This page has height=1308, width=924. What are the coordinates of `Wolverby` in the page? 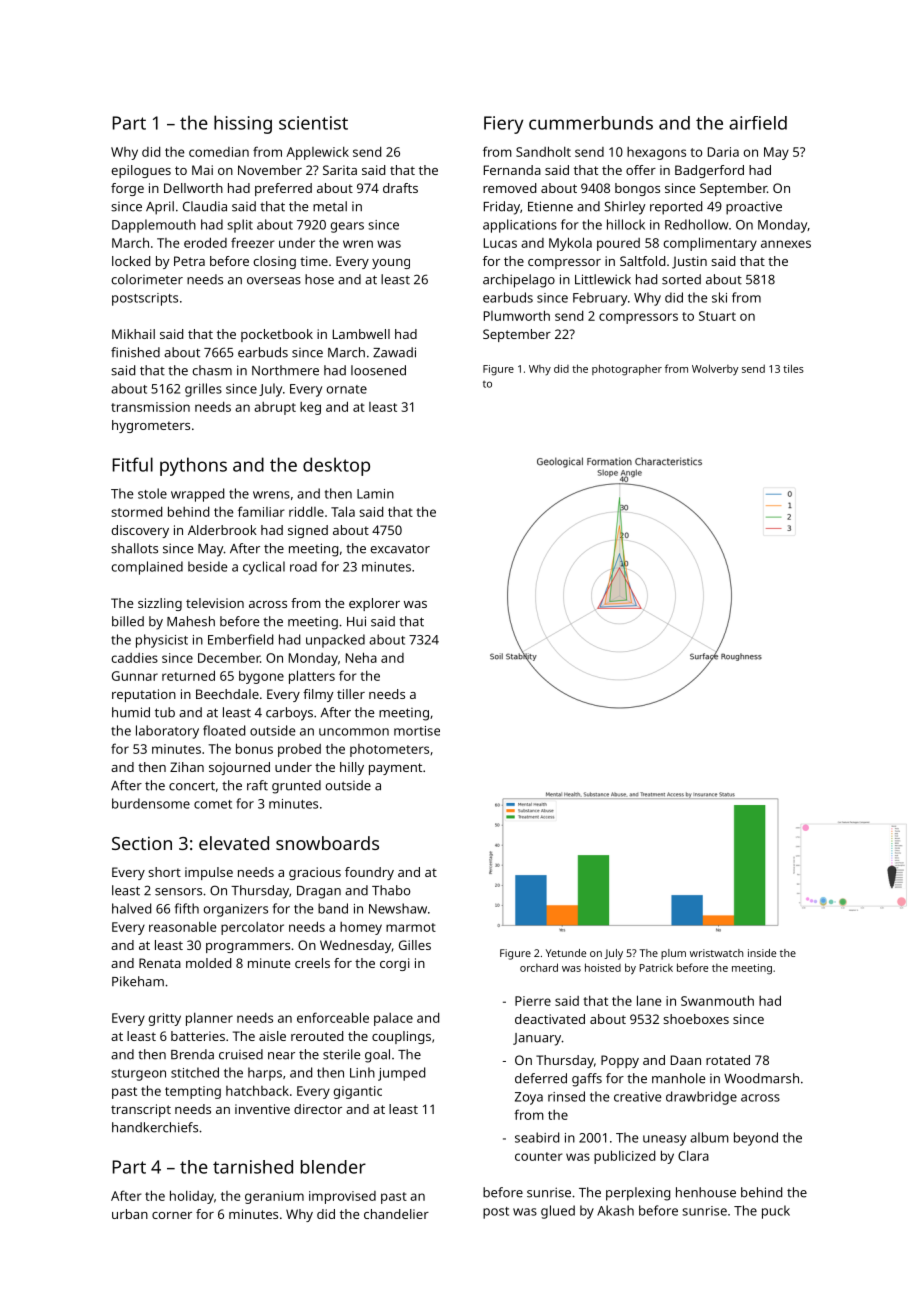 It's located at (715, 370).
